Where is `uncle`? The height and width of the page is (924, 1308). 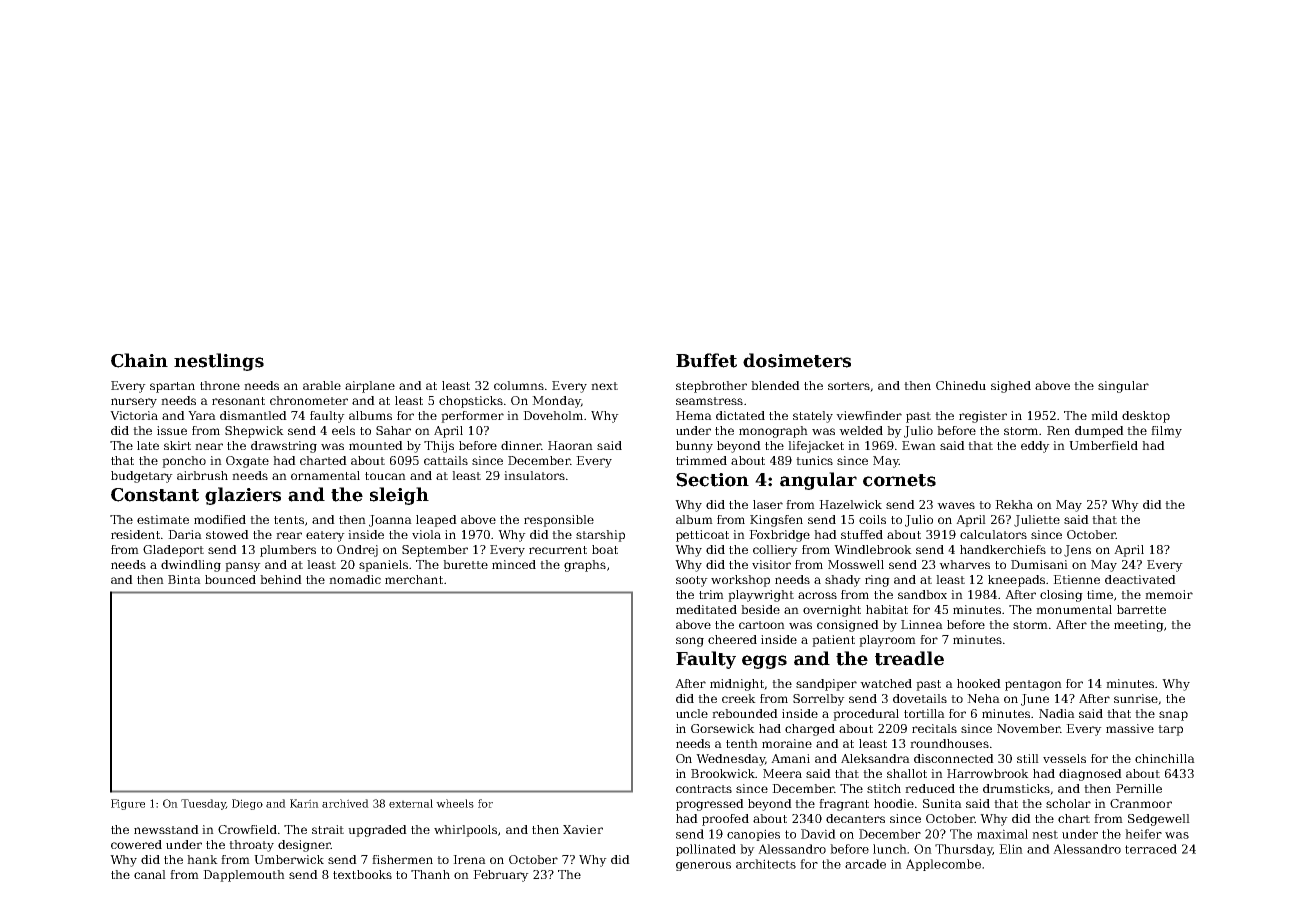
uncle is located at coordinates (692, 713).
